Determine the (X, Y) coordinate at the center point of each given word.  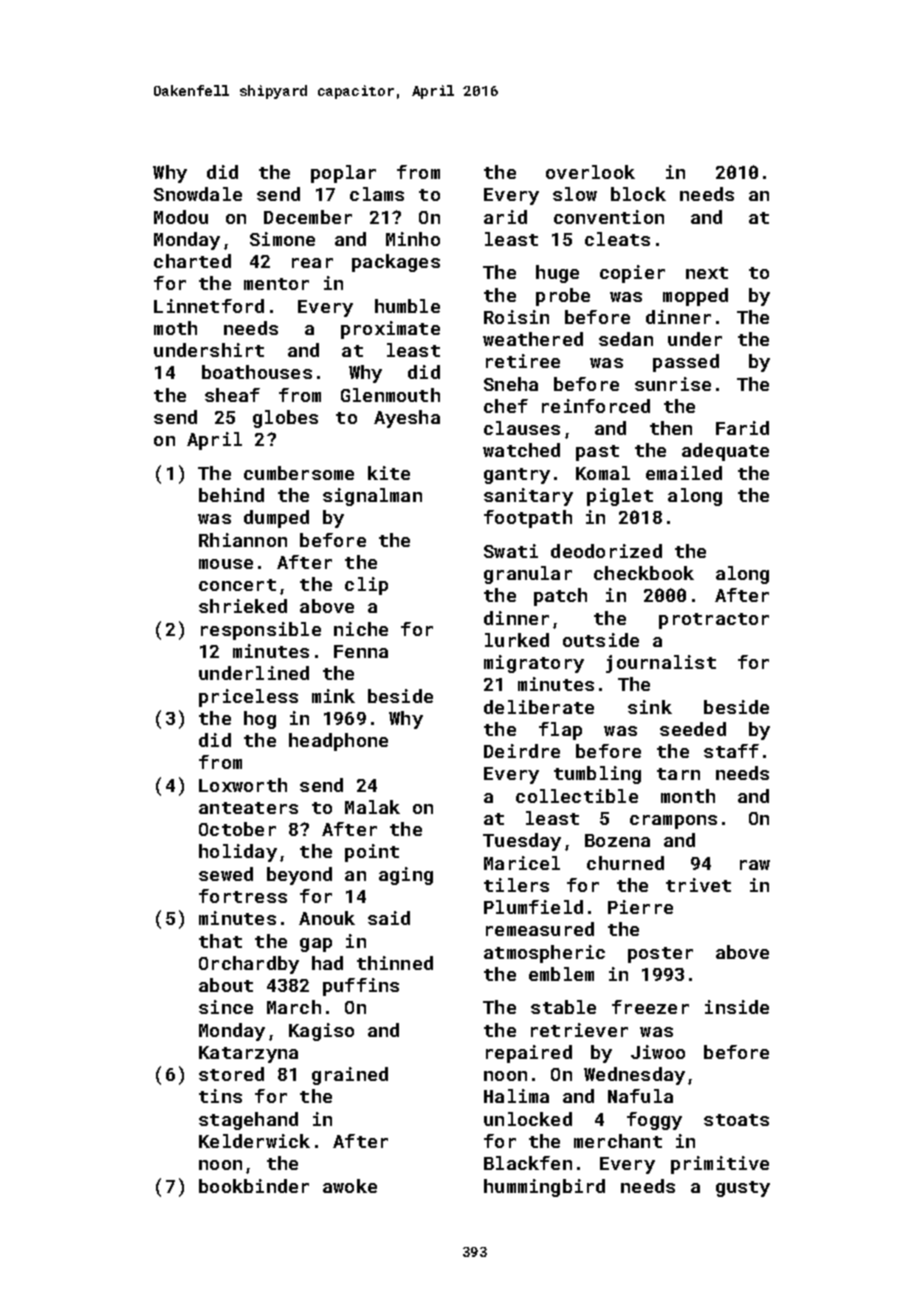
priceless (248, 698)
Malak (372, 807)
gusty (743, 1189)
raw (755, 865)
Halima (516, 1096)
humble (407, 306)
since (226, 1007)
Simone (282, 239)
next (707, 273)
